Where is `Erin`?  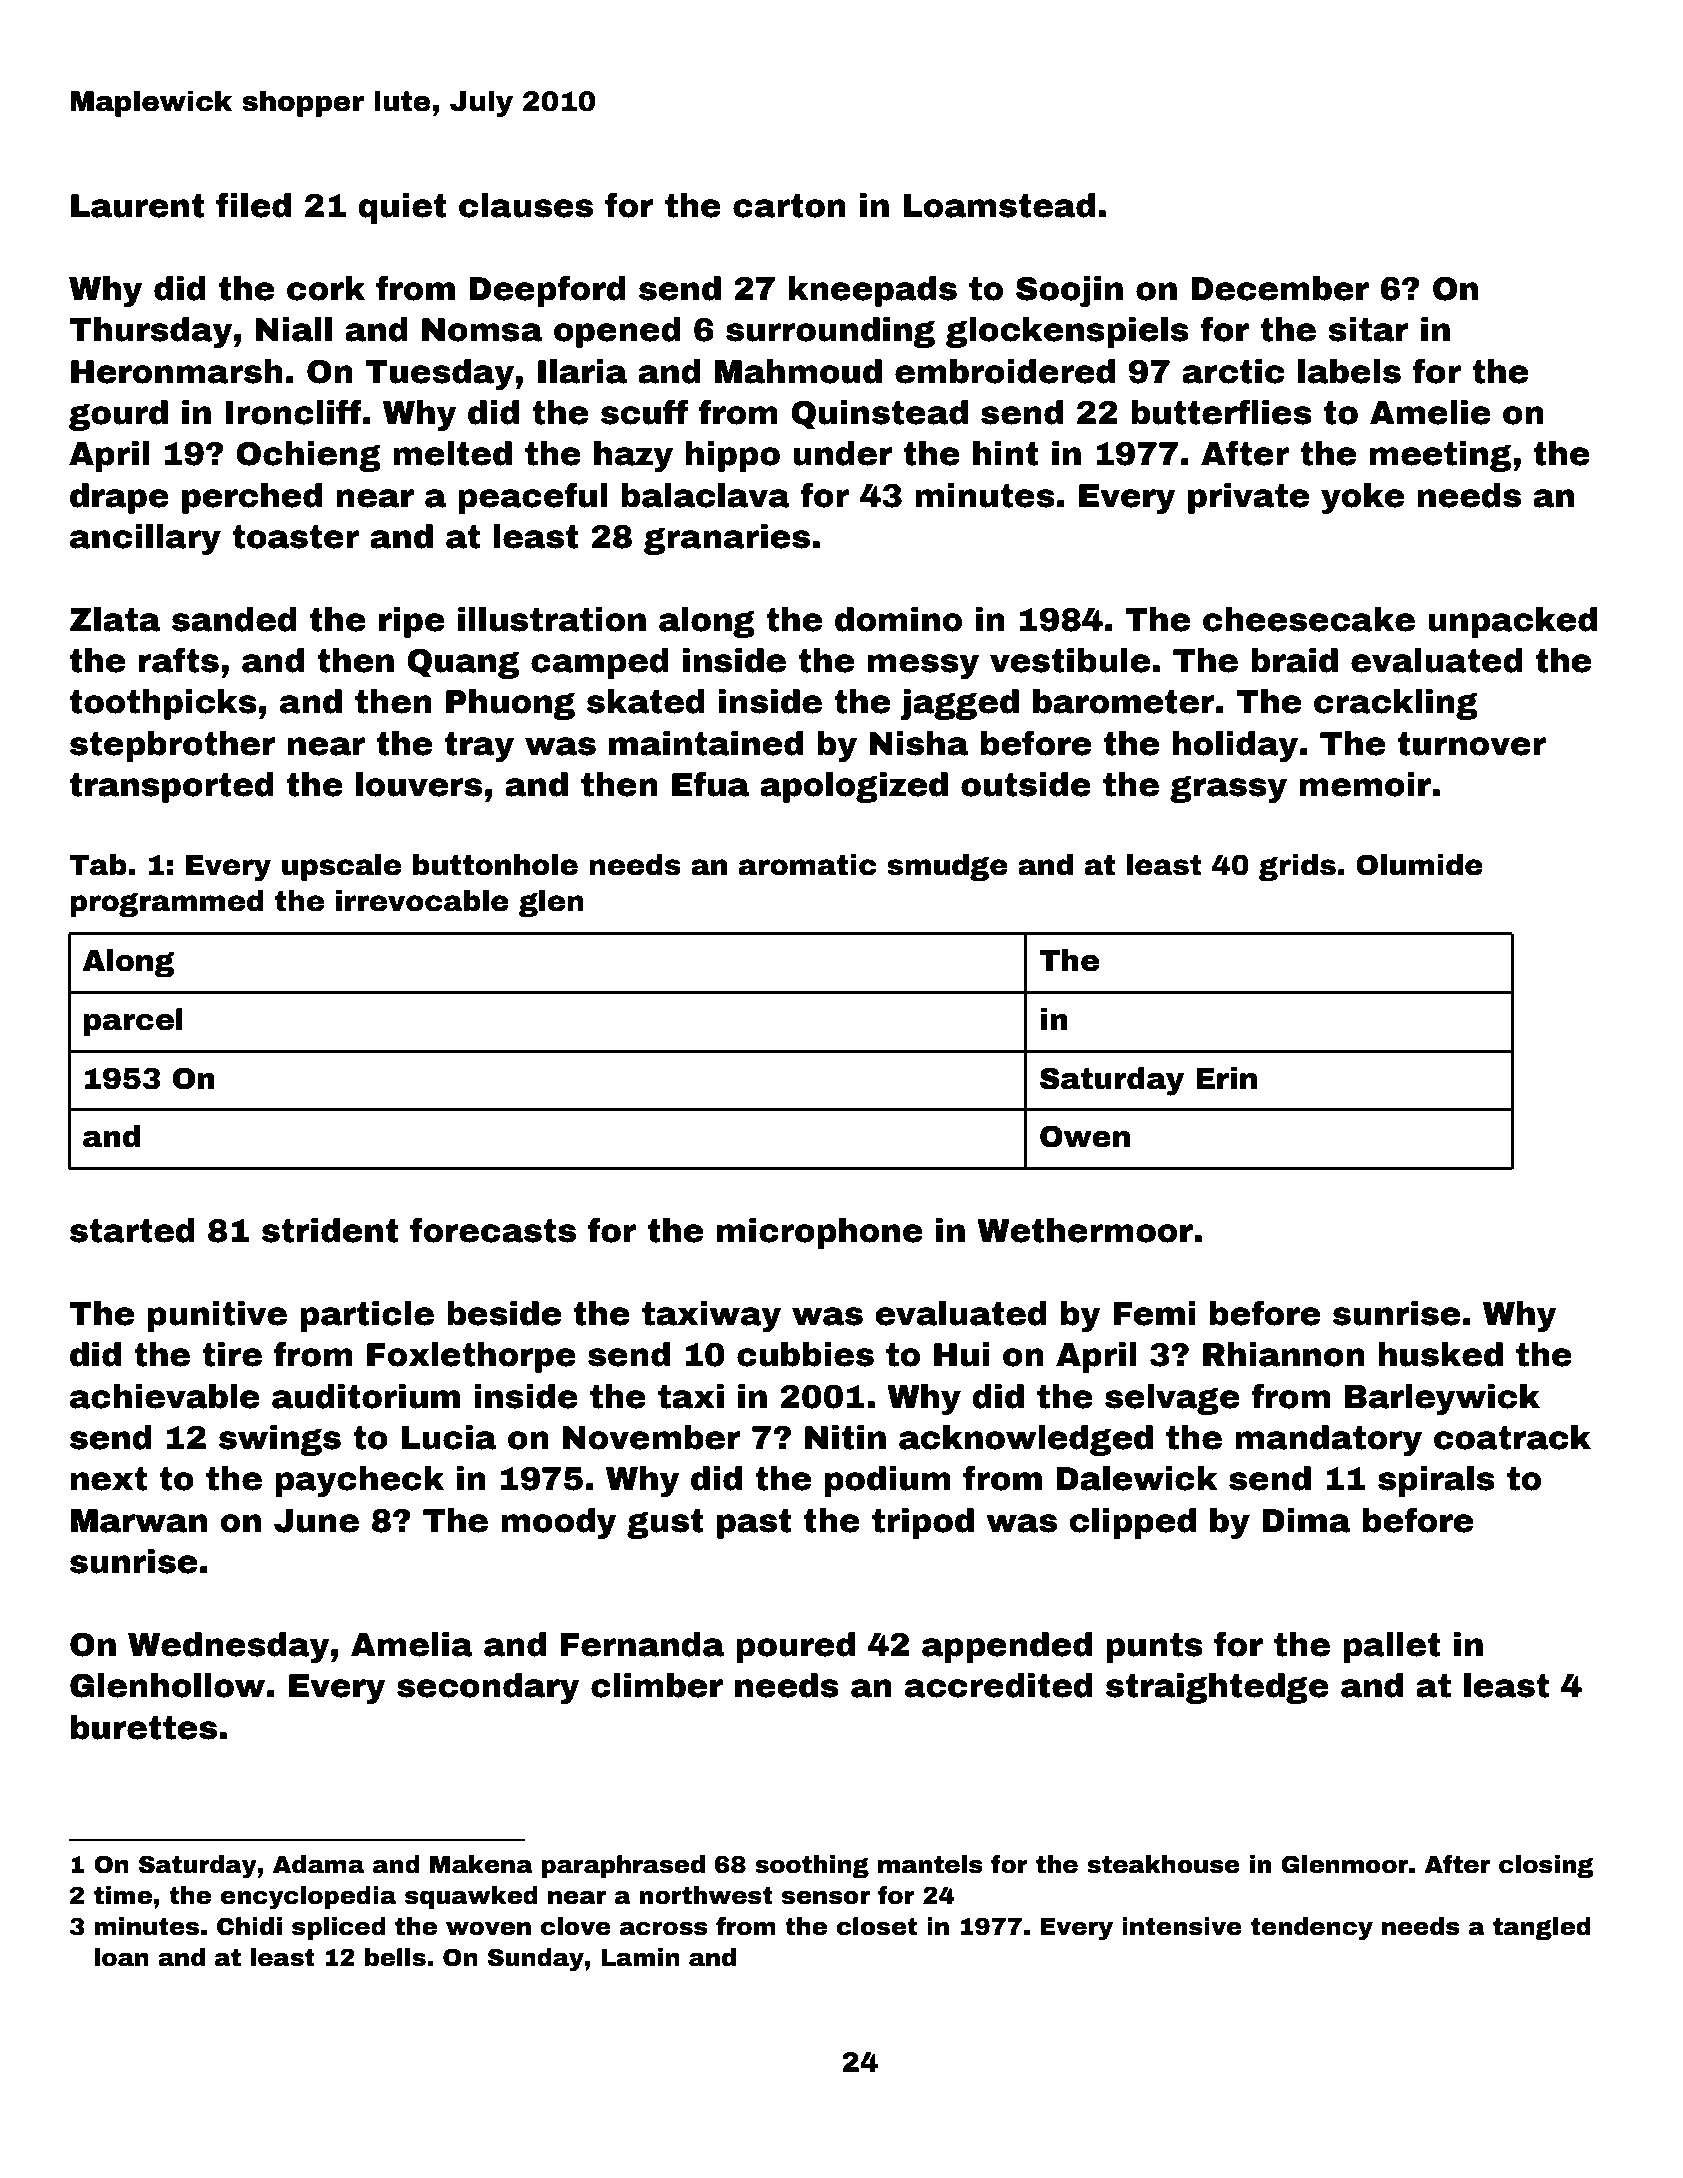
Erin is located at coordinates (1226, 1078).
